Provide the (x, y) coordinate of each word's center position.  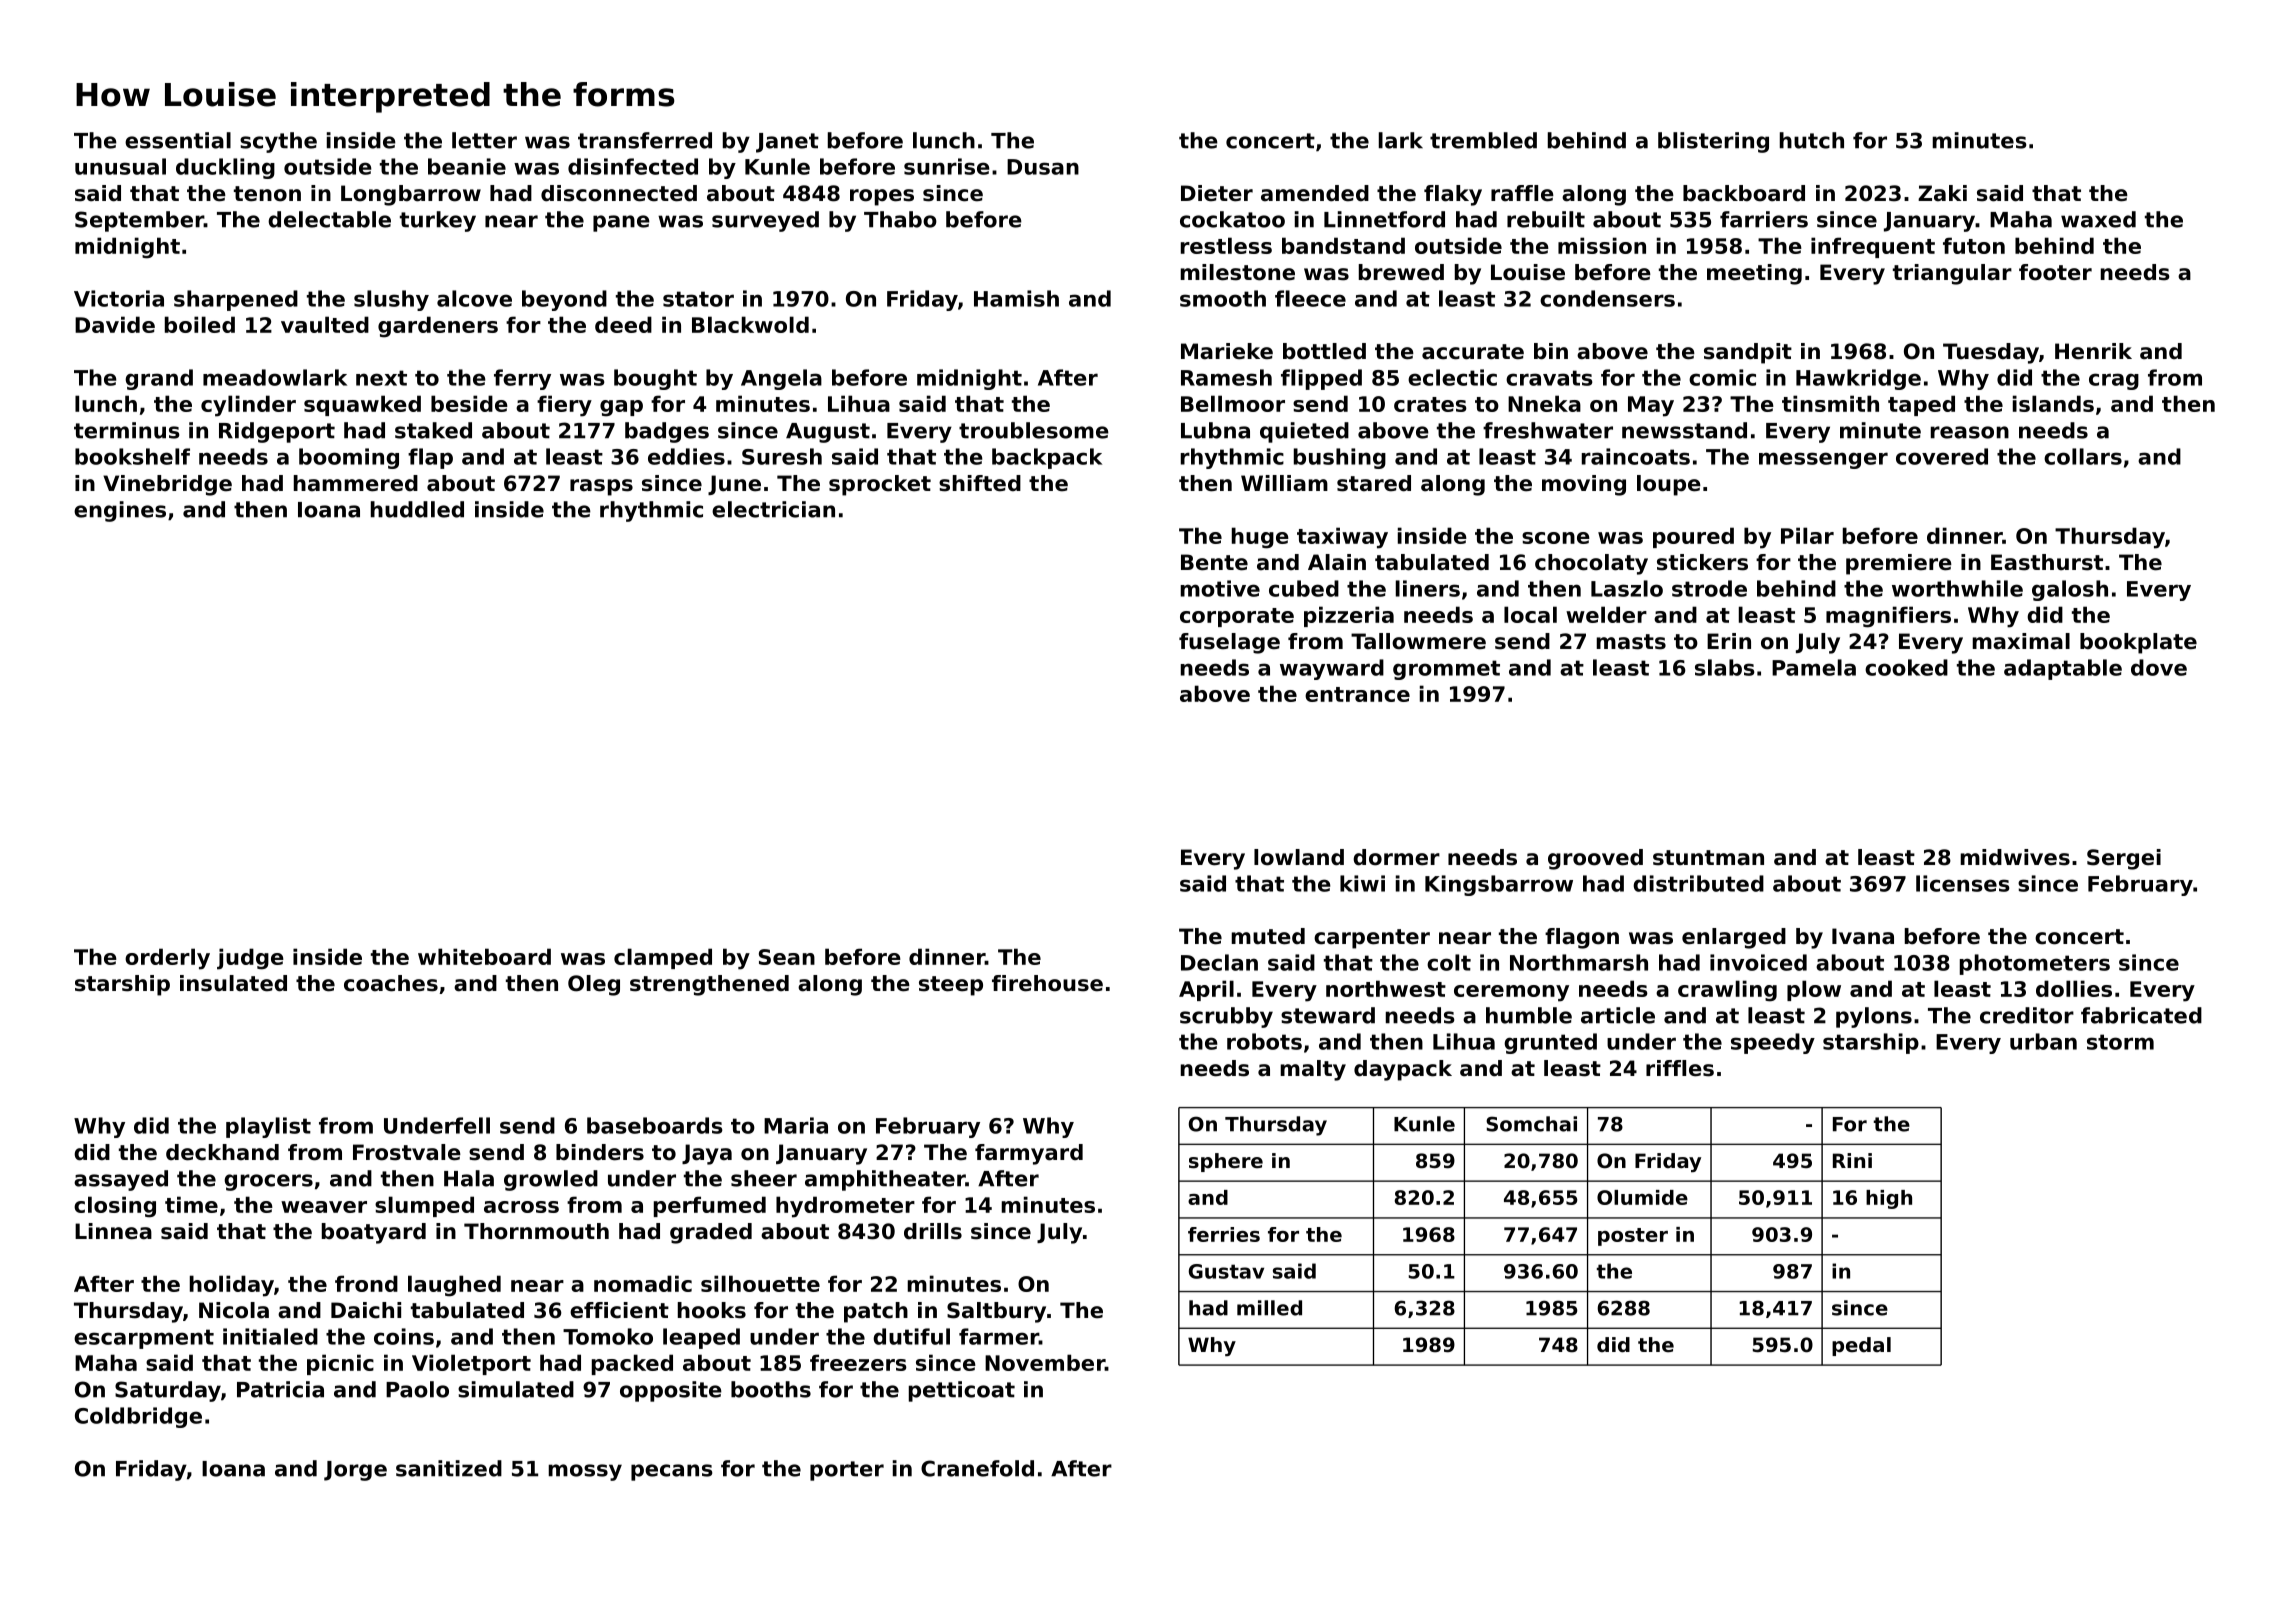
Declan (1219, 962)
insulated (233, 983)
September (139, 221)
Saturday (168, 1391)
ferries (1224, 1234)
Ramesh (1226, 377)
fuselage (1229, 643)
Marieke (1227, 351)
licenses (1963, 883)
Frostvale (407, 1152)
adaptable (2063, 669)
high (1889, 1199)
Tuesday (1991, 353)
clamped (663, 958)
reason (1970, 432)
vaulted (325, 324)
